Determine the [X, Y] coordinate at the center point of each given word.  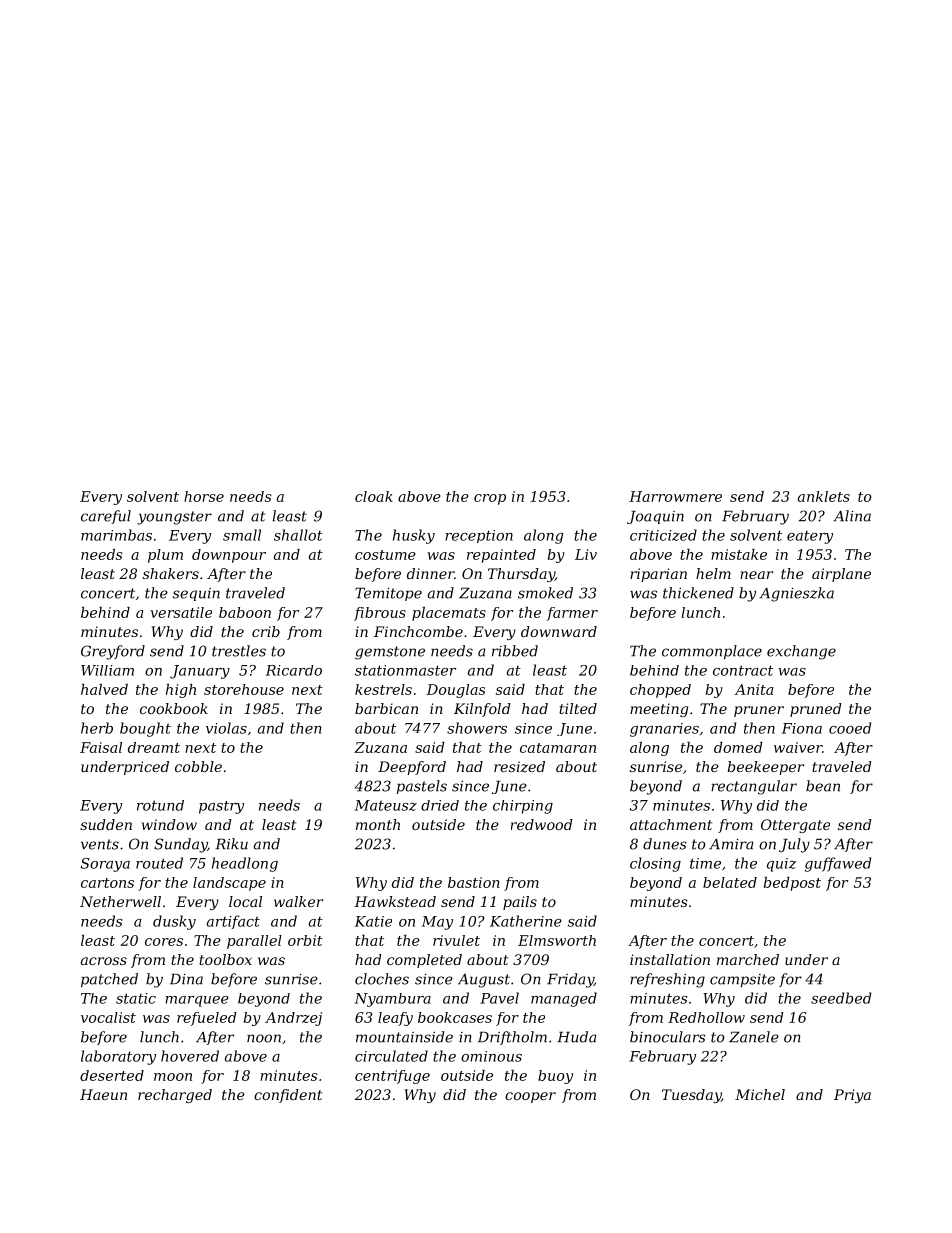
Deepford [412, 768]
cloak [374, 496]
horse [204, 496]
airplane [841, 575]
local [245, 901]
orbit [305, 940]
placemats [449, 614]
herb [97, 728]
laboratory [118, 1057]
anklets [824, 496]
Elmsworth [557, 940]
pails [520, 903]
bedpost [792, 884]
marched [748, 959]
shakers [171, 573]
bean [823, 786]
